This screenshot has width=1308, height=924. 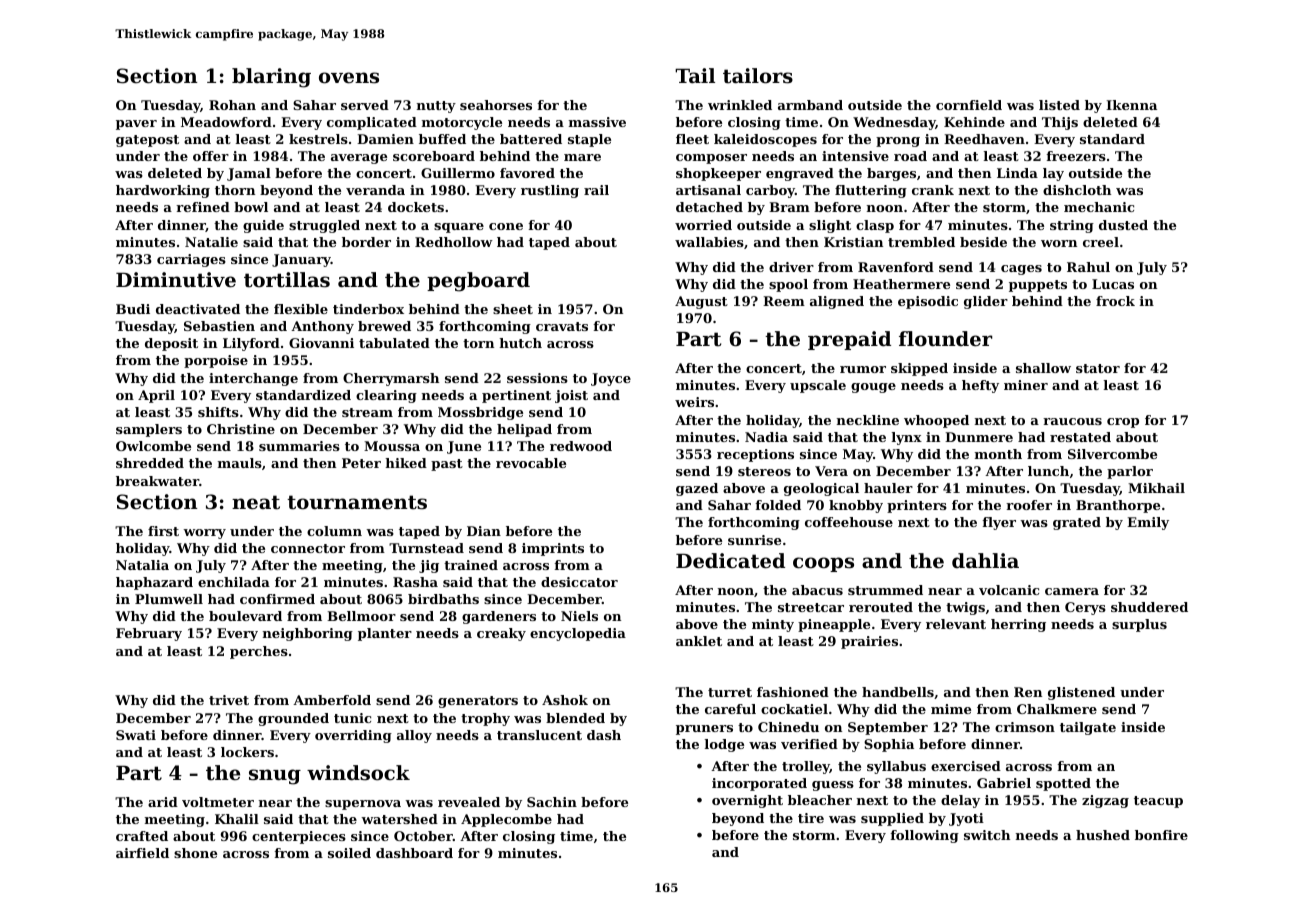 I want to click on tinderbox, so click(x=368, y=309).
